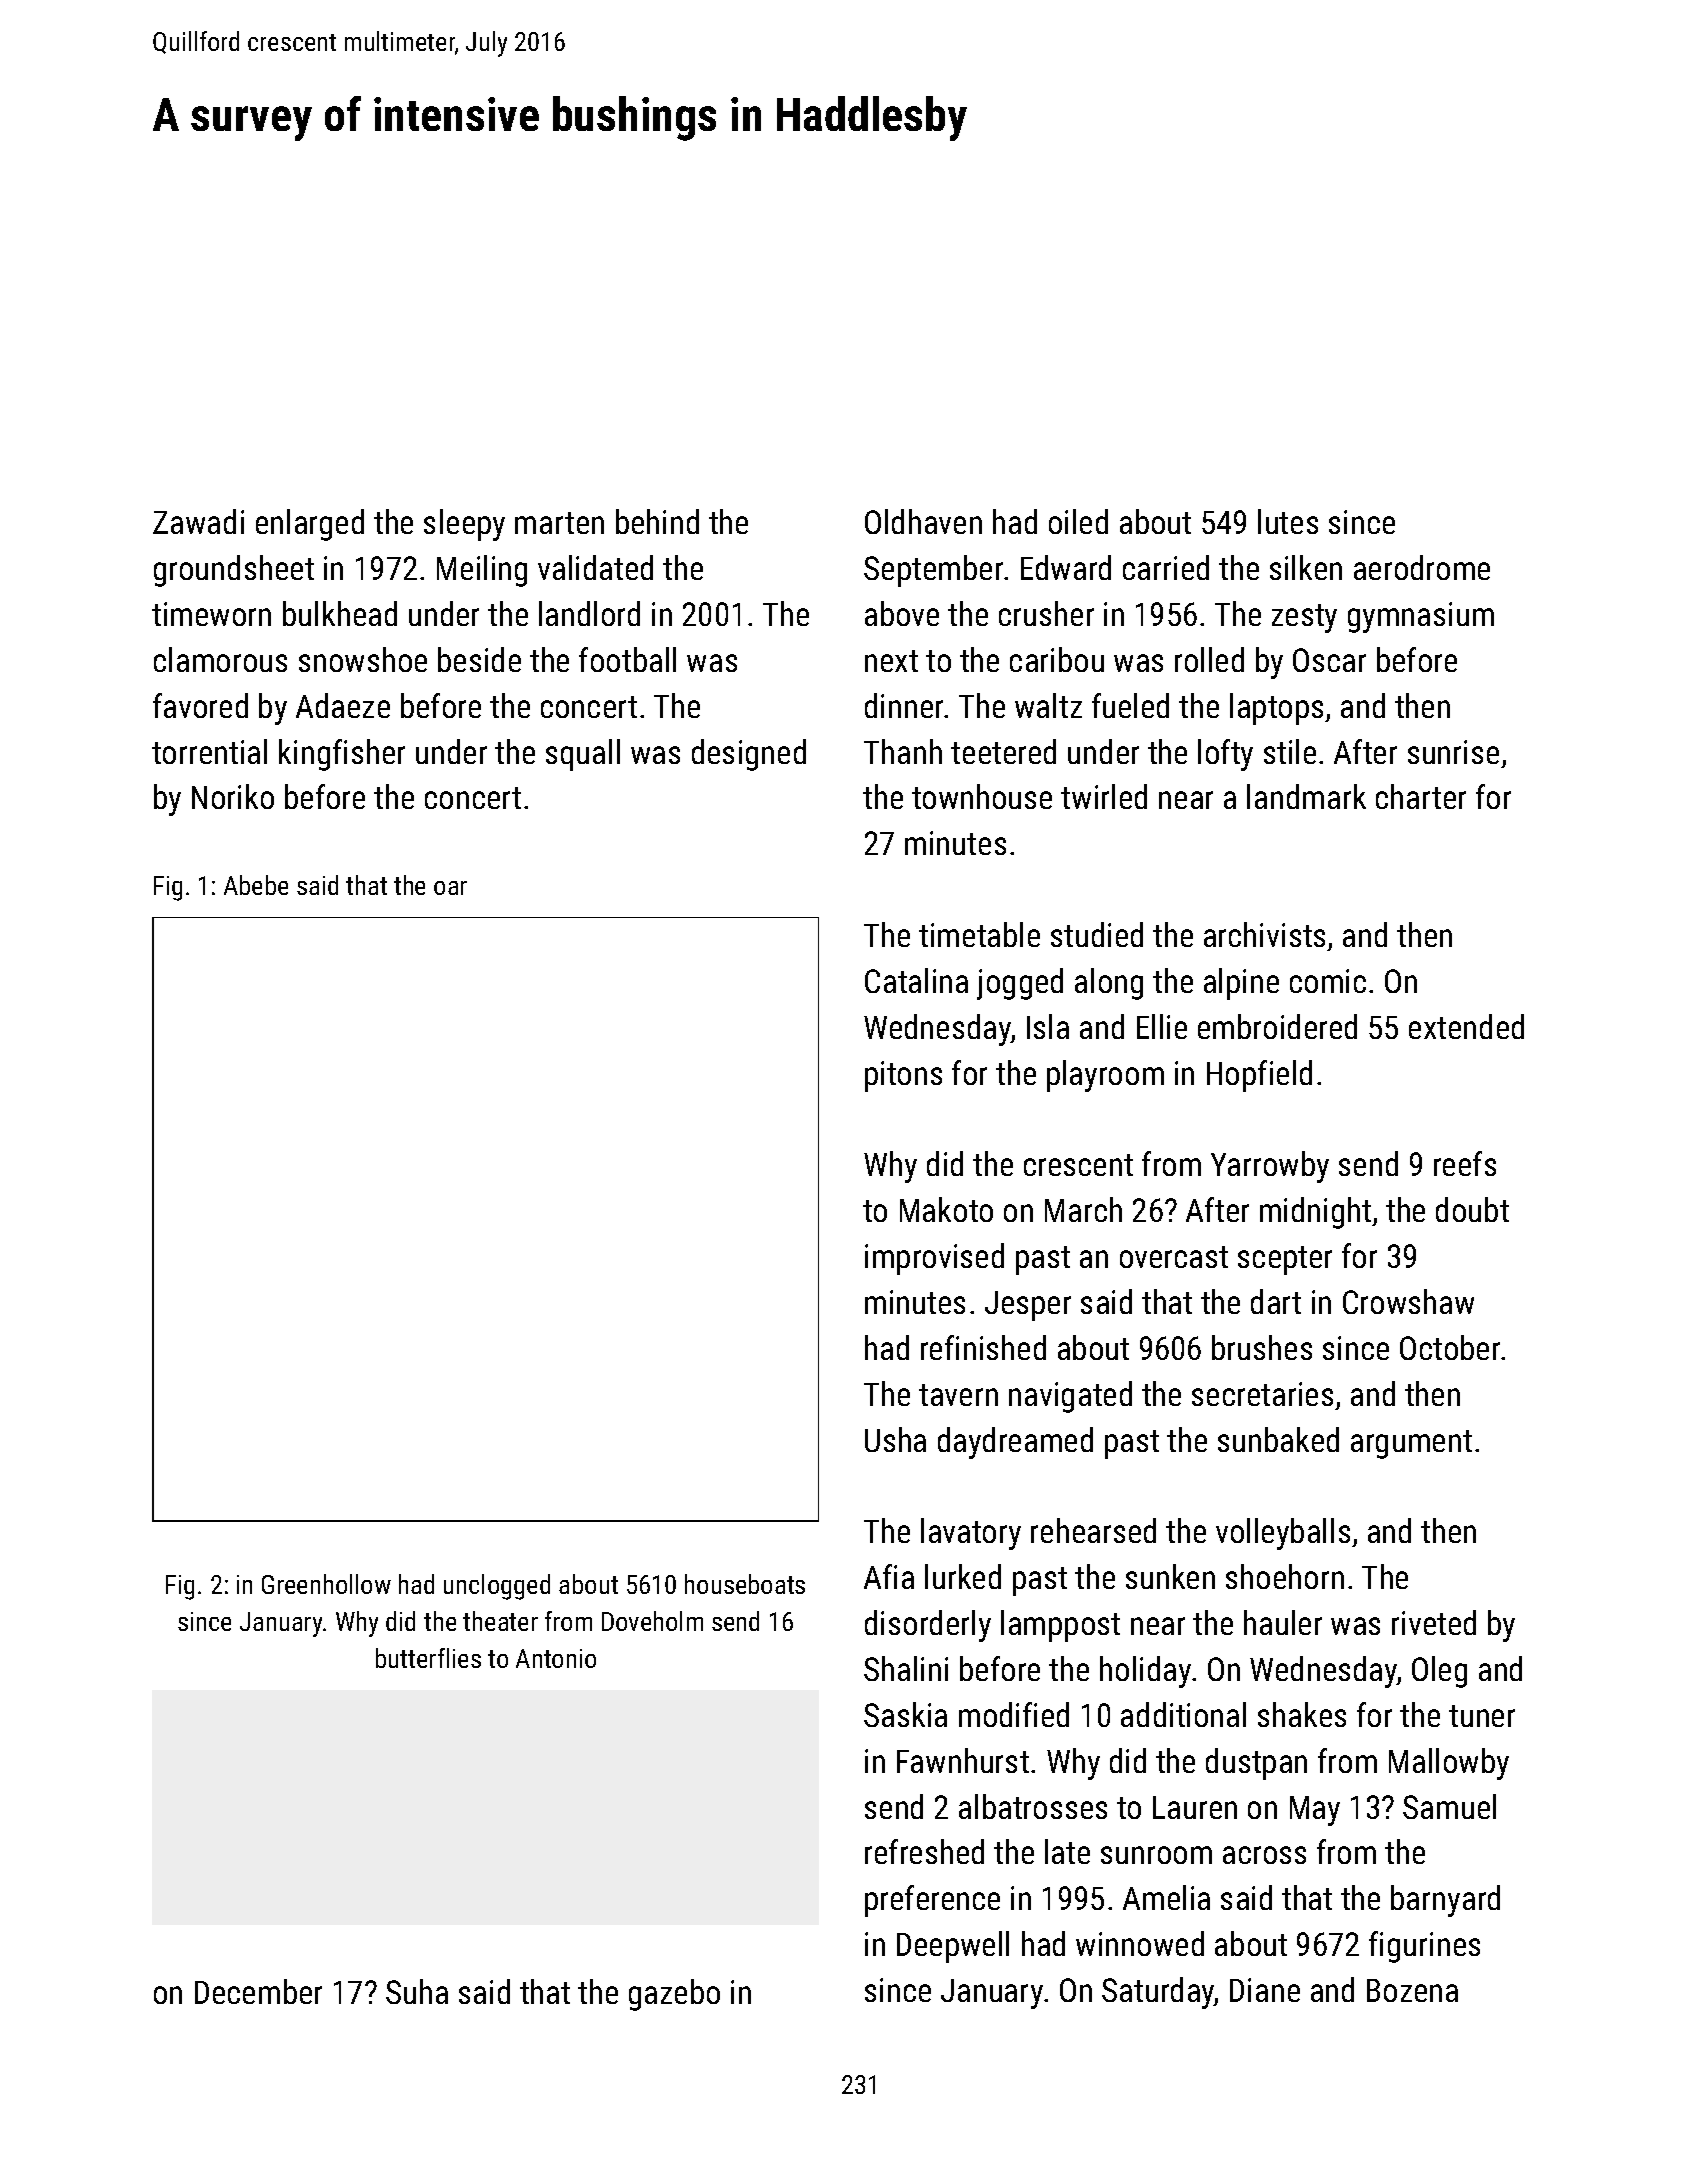 This screenshot has width=1683, height=2178. I want to click on oar, so click(450, 888).
